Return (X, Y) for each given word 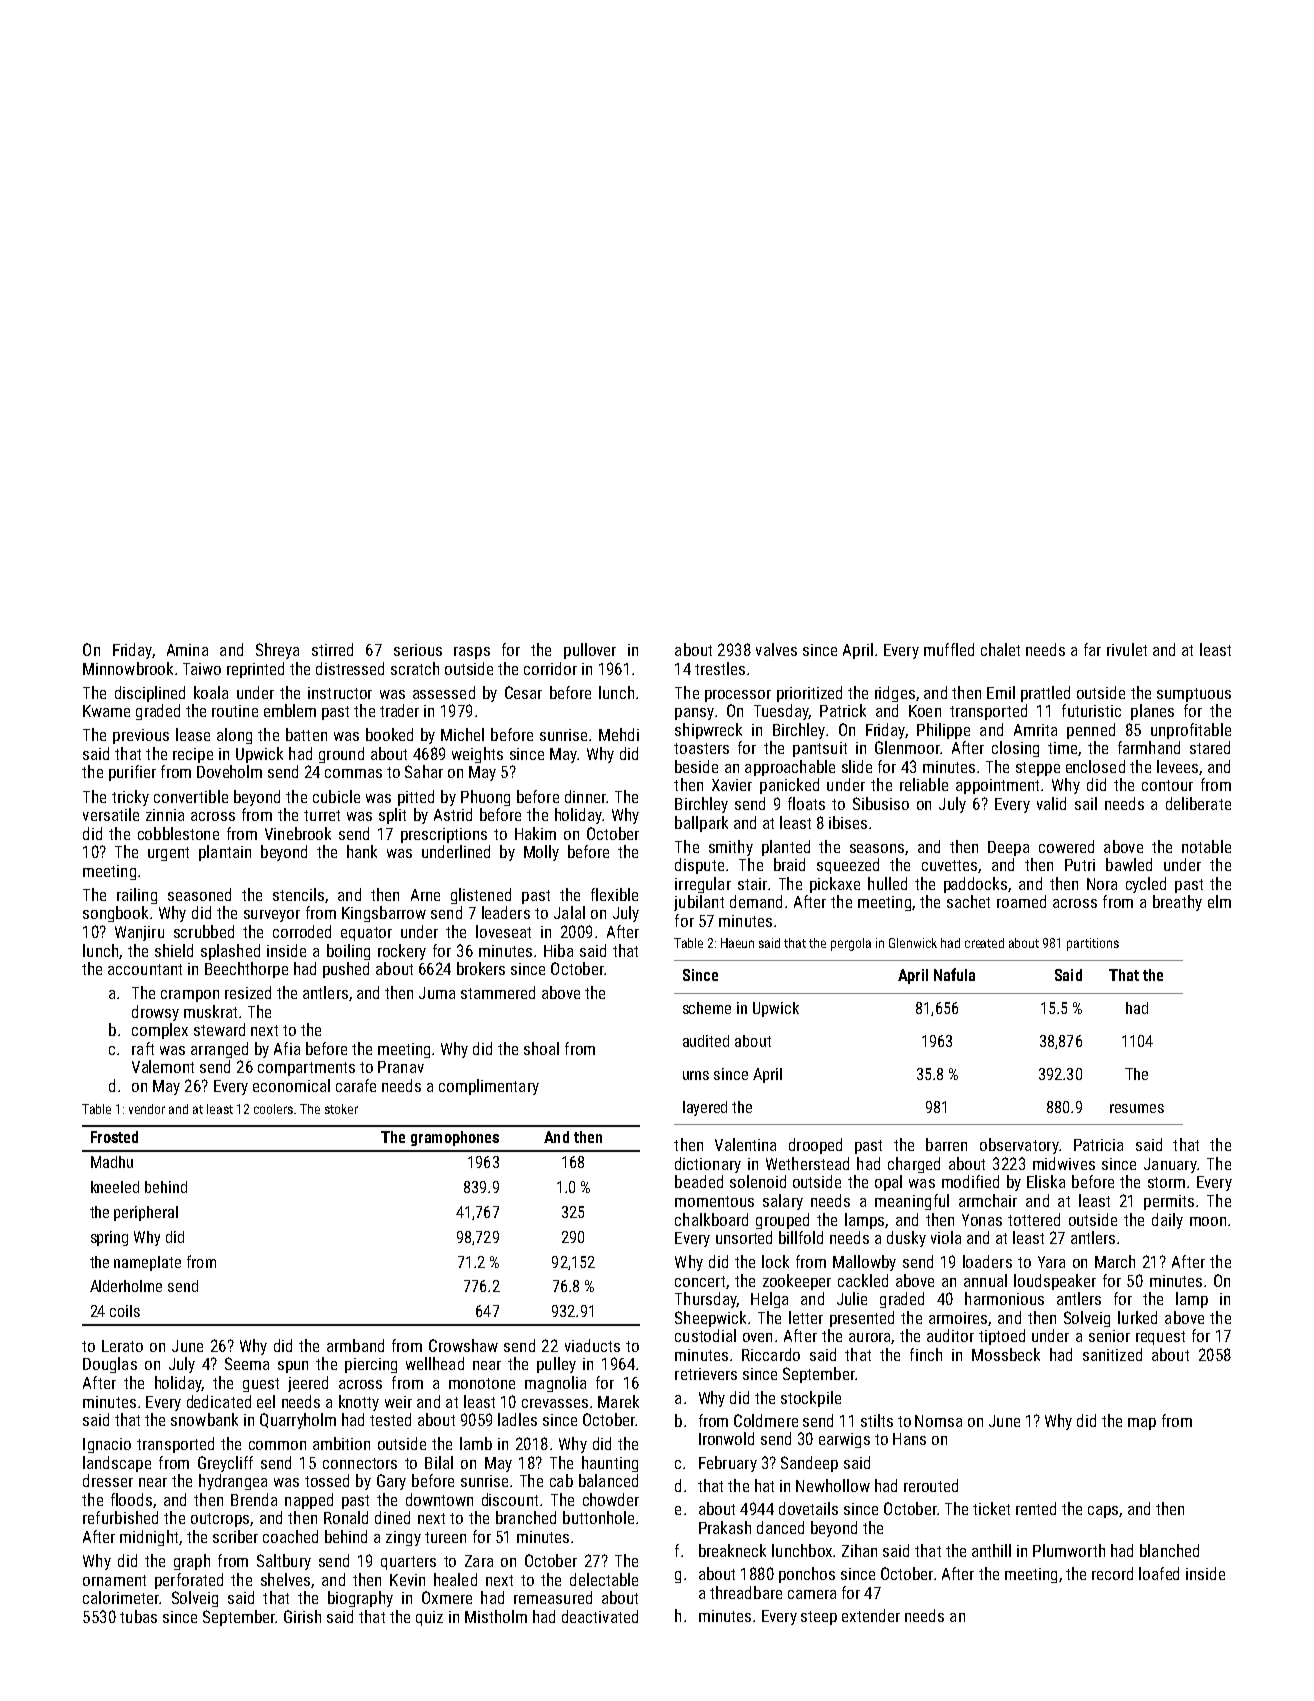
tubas (138, 1616)
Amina (187, 650)
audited (706, 1041)
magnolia (555, 1384)
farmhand (1149, 747)
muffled (949, 649)
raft (143, 1048)
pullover (590, 651)
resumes (1137, 1108)
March (1115, 1261)
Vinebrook (298, 833)
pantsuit (820, 749)
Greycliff (225, 1464)
